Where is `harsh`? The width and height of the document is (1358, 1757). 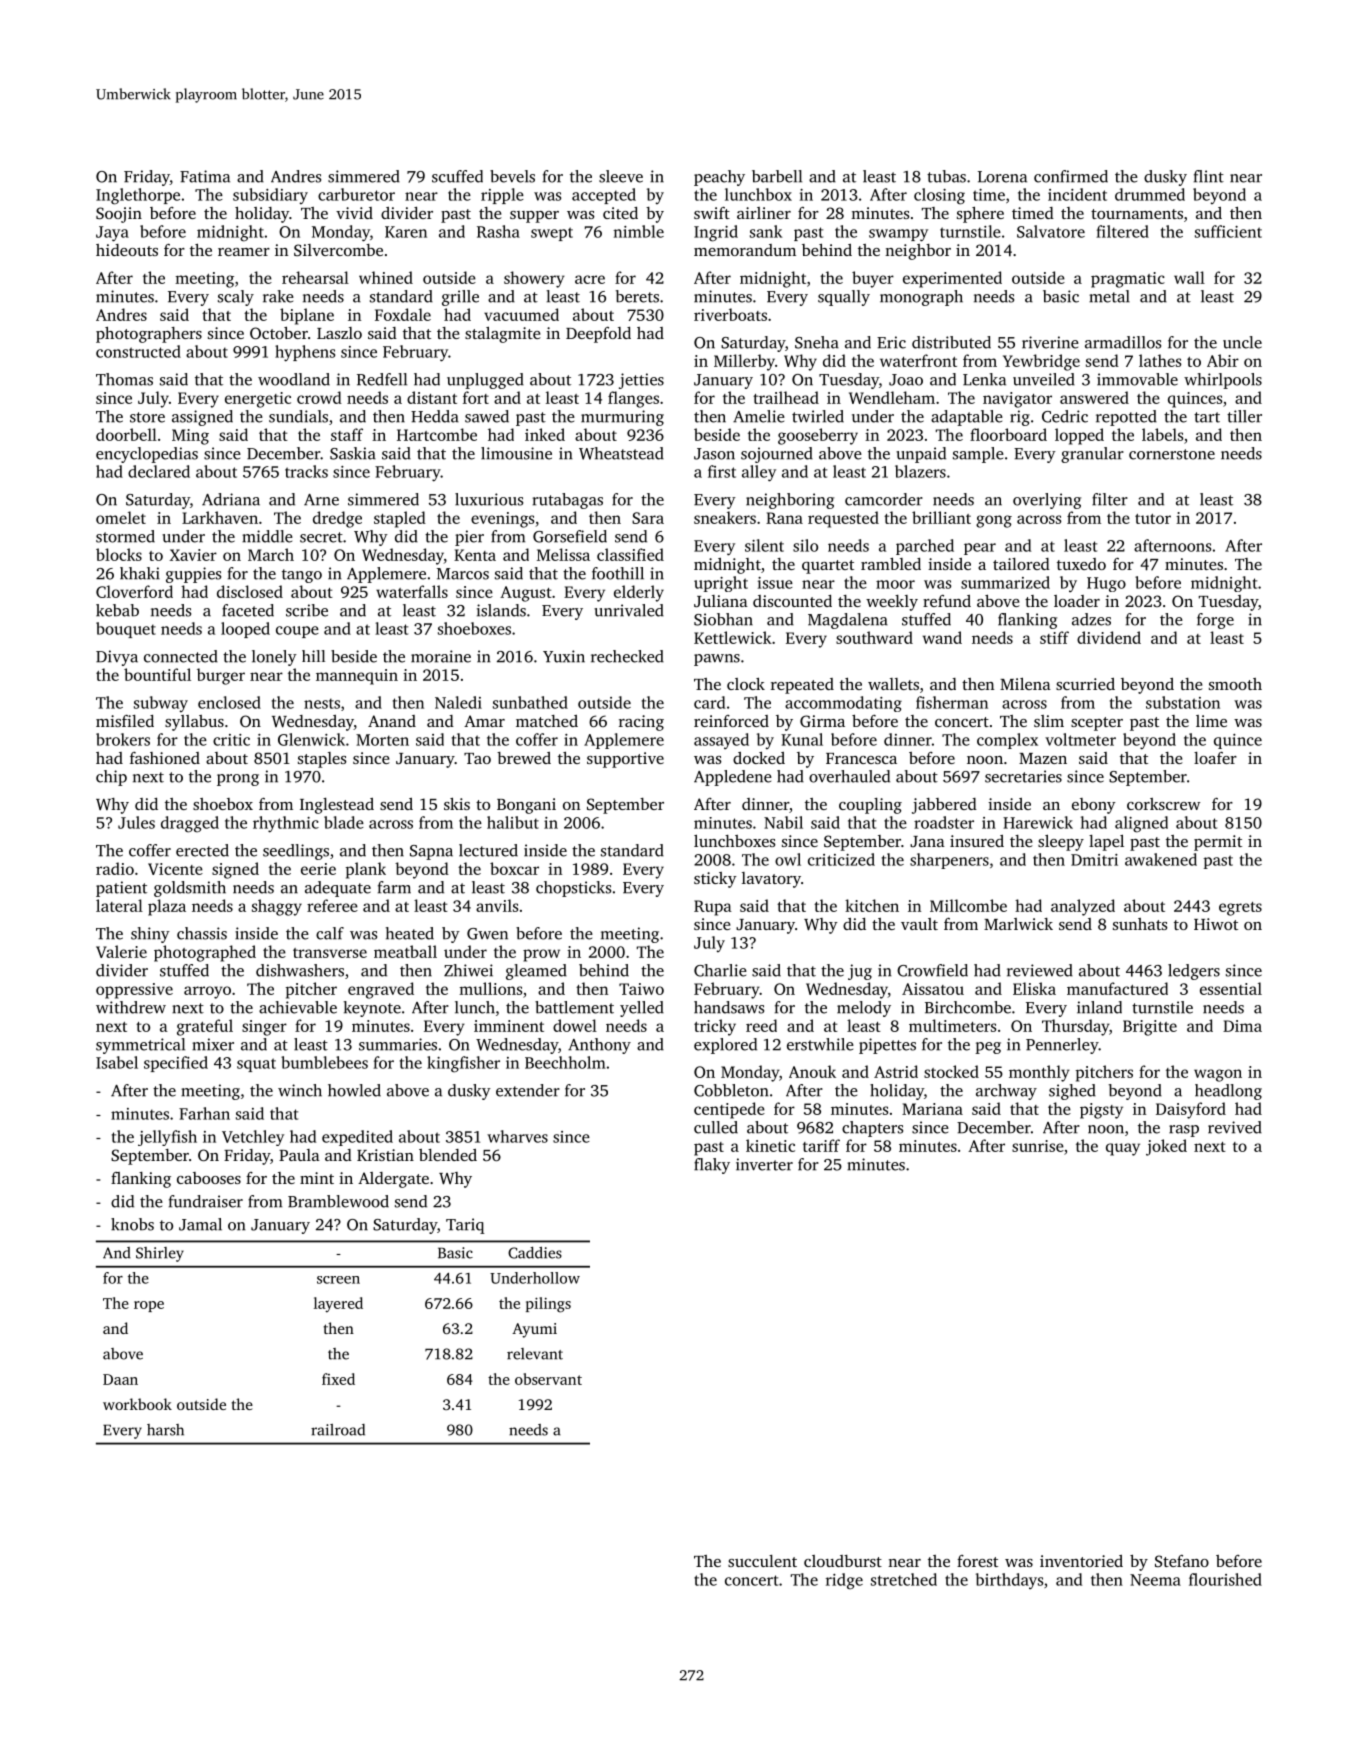 harsh is located at coordinates (165, 1430).
